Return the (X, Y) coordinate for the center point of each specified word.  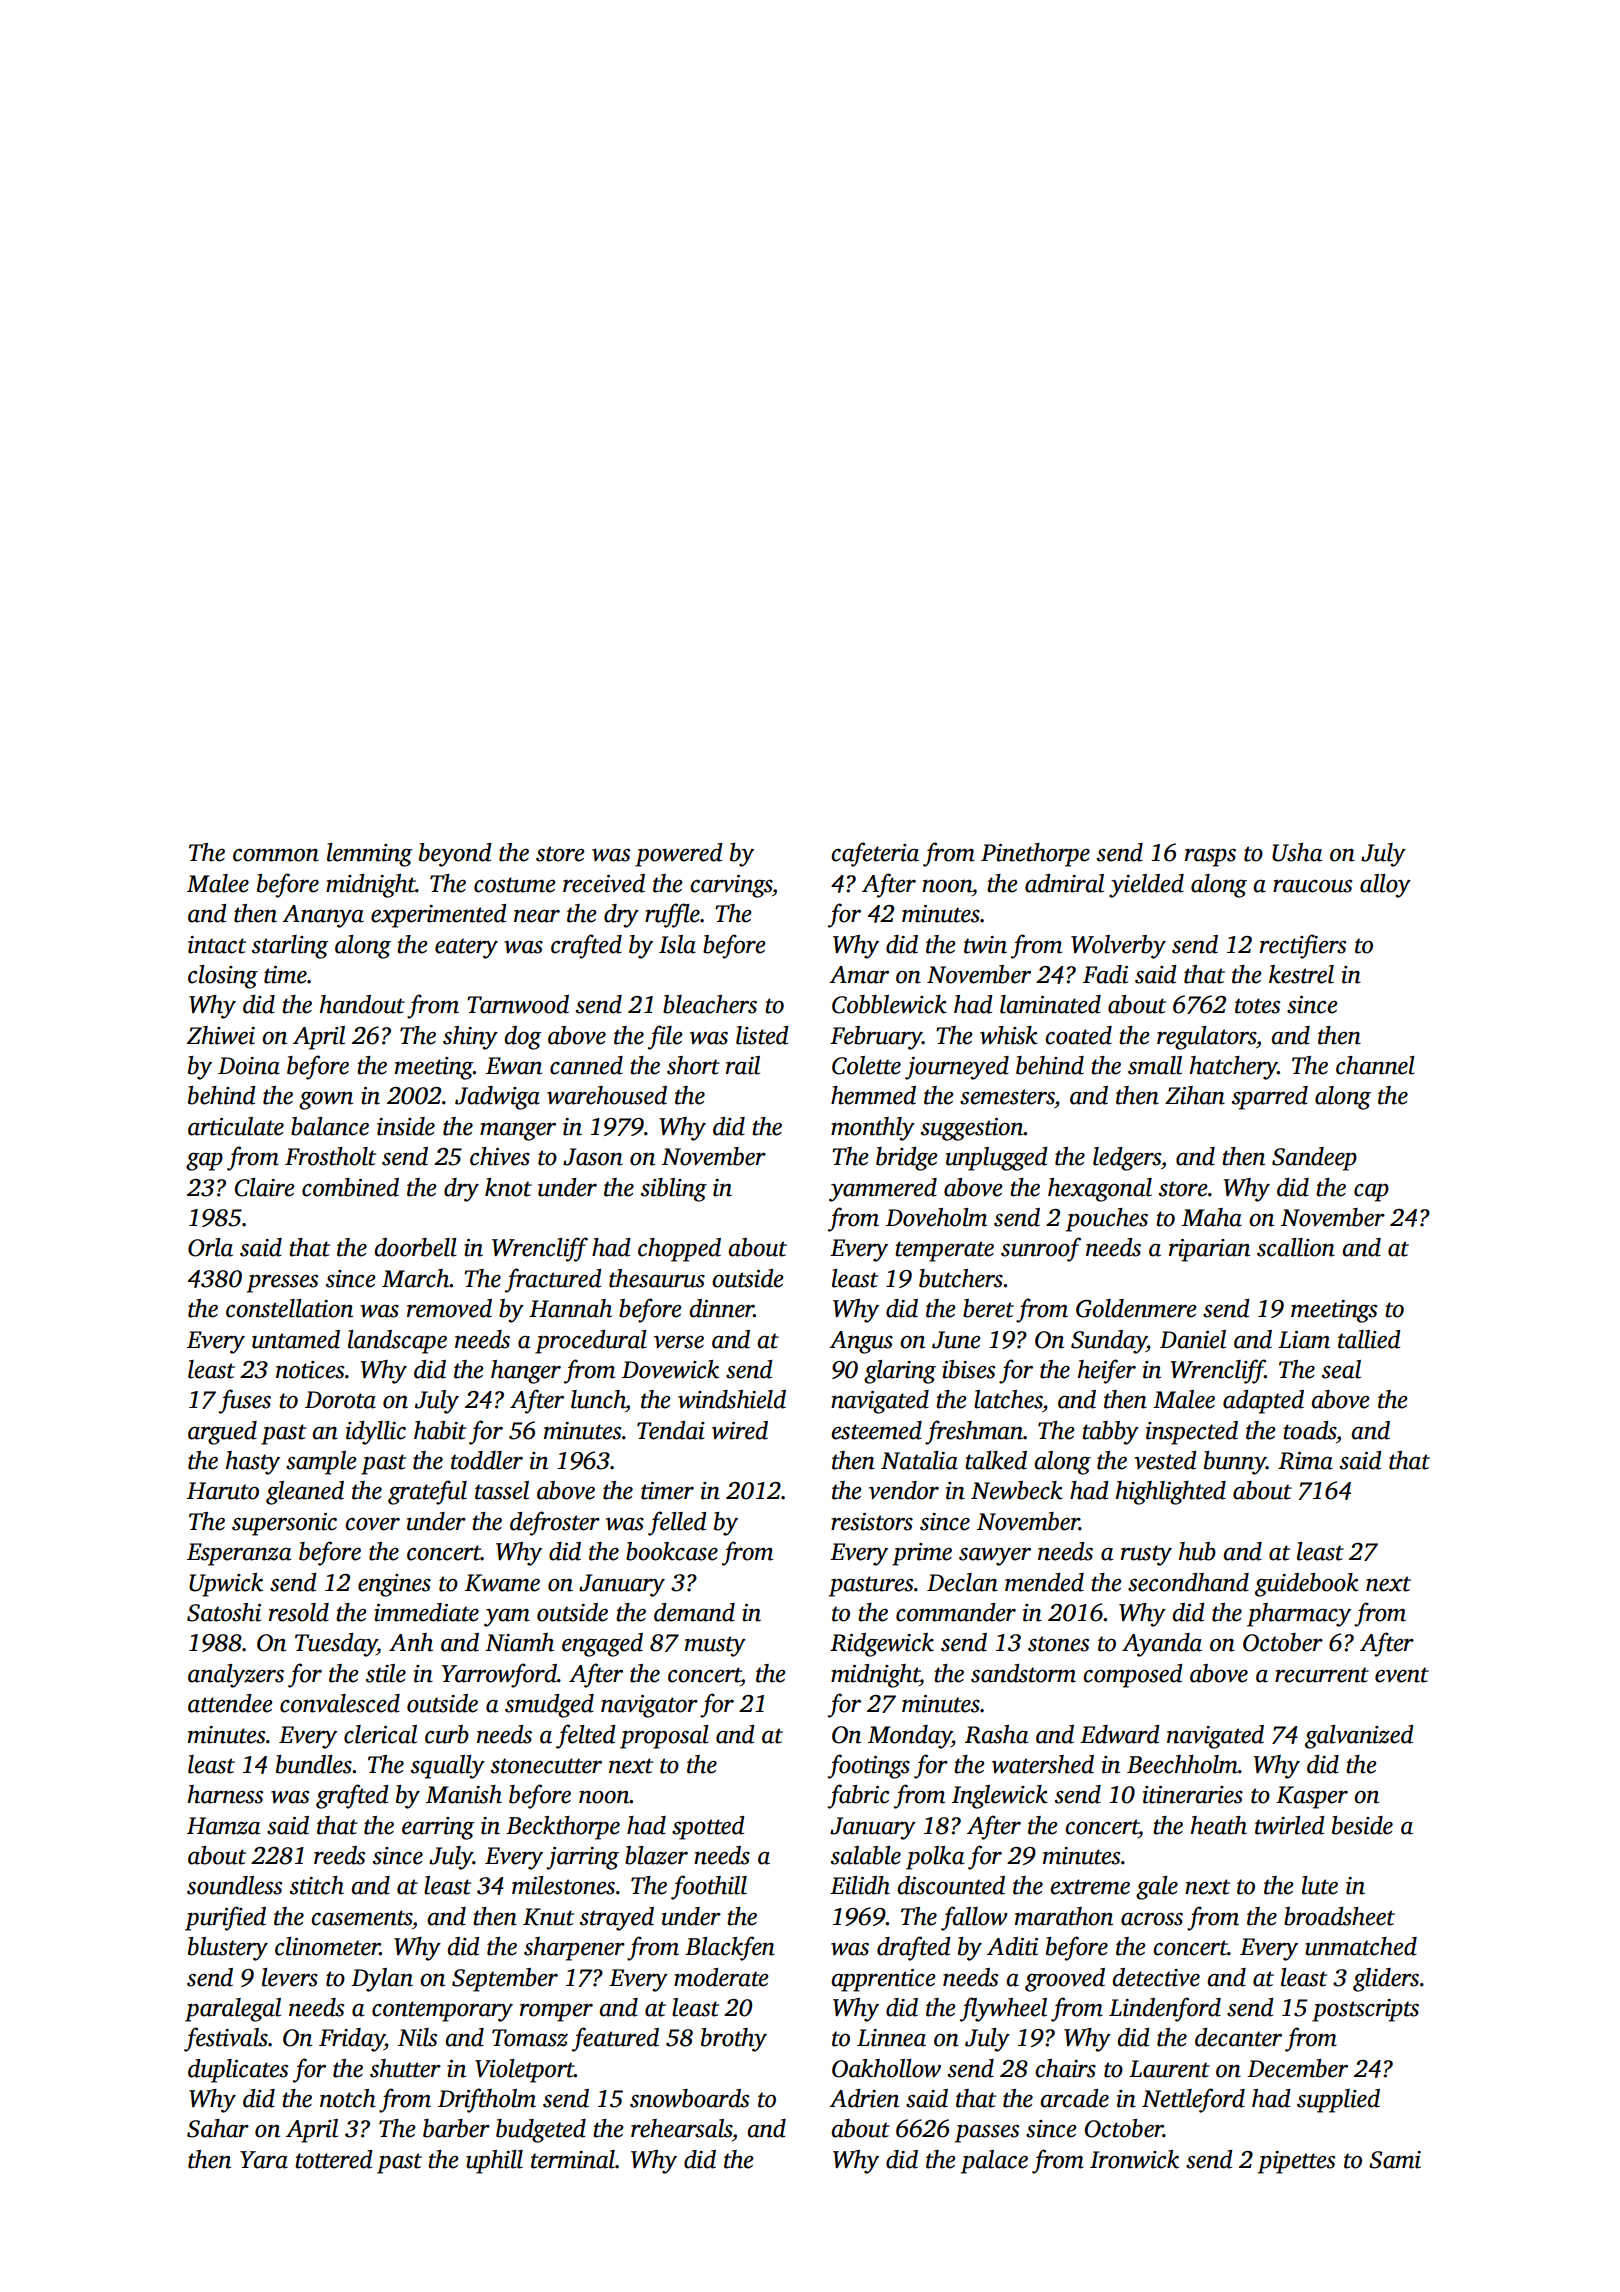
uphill (494, 2162)
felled (677, 1523)
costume (515, 885)
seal (1341, 1369)
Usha (1297, 852)
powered (679, 855)
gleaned (305, 1493)
